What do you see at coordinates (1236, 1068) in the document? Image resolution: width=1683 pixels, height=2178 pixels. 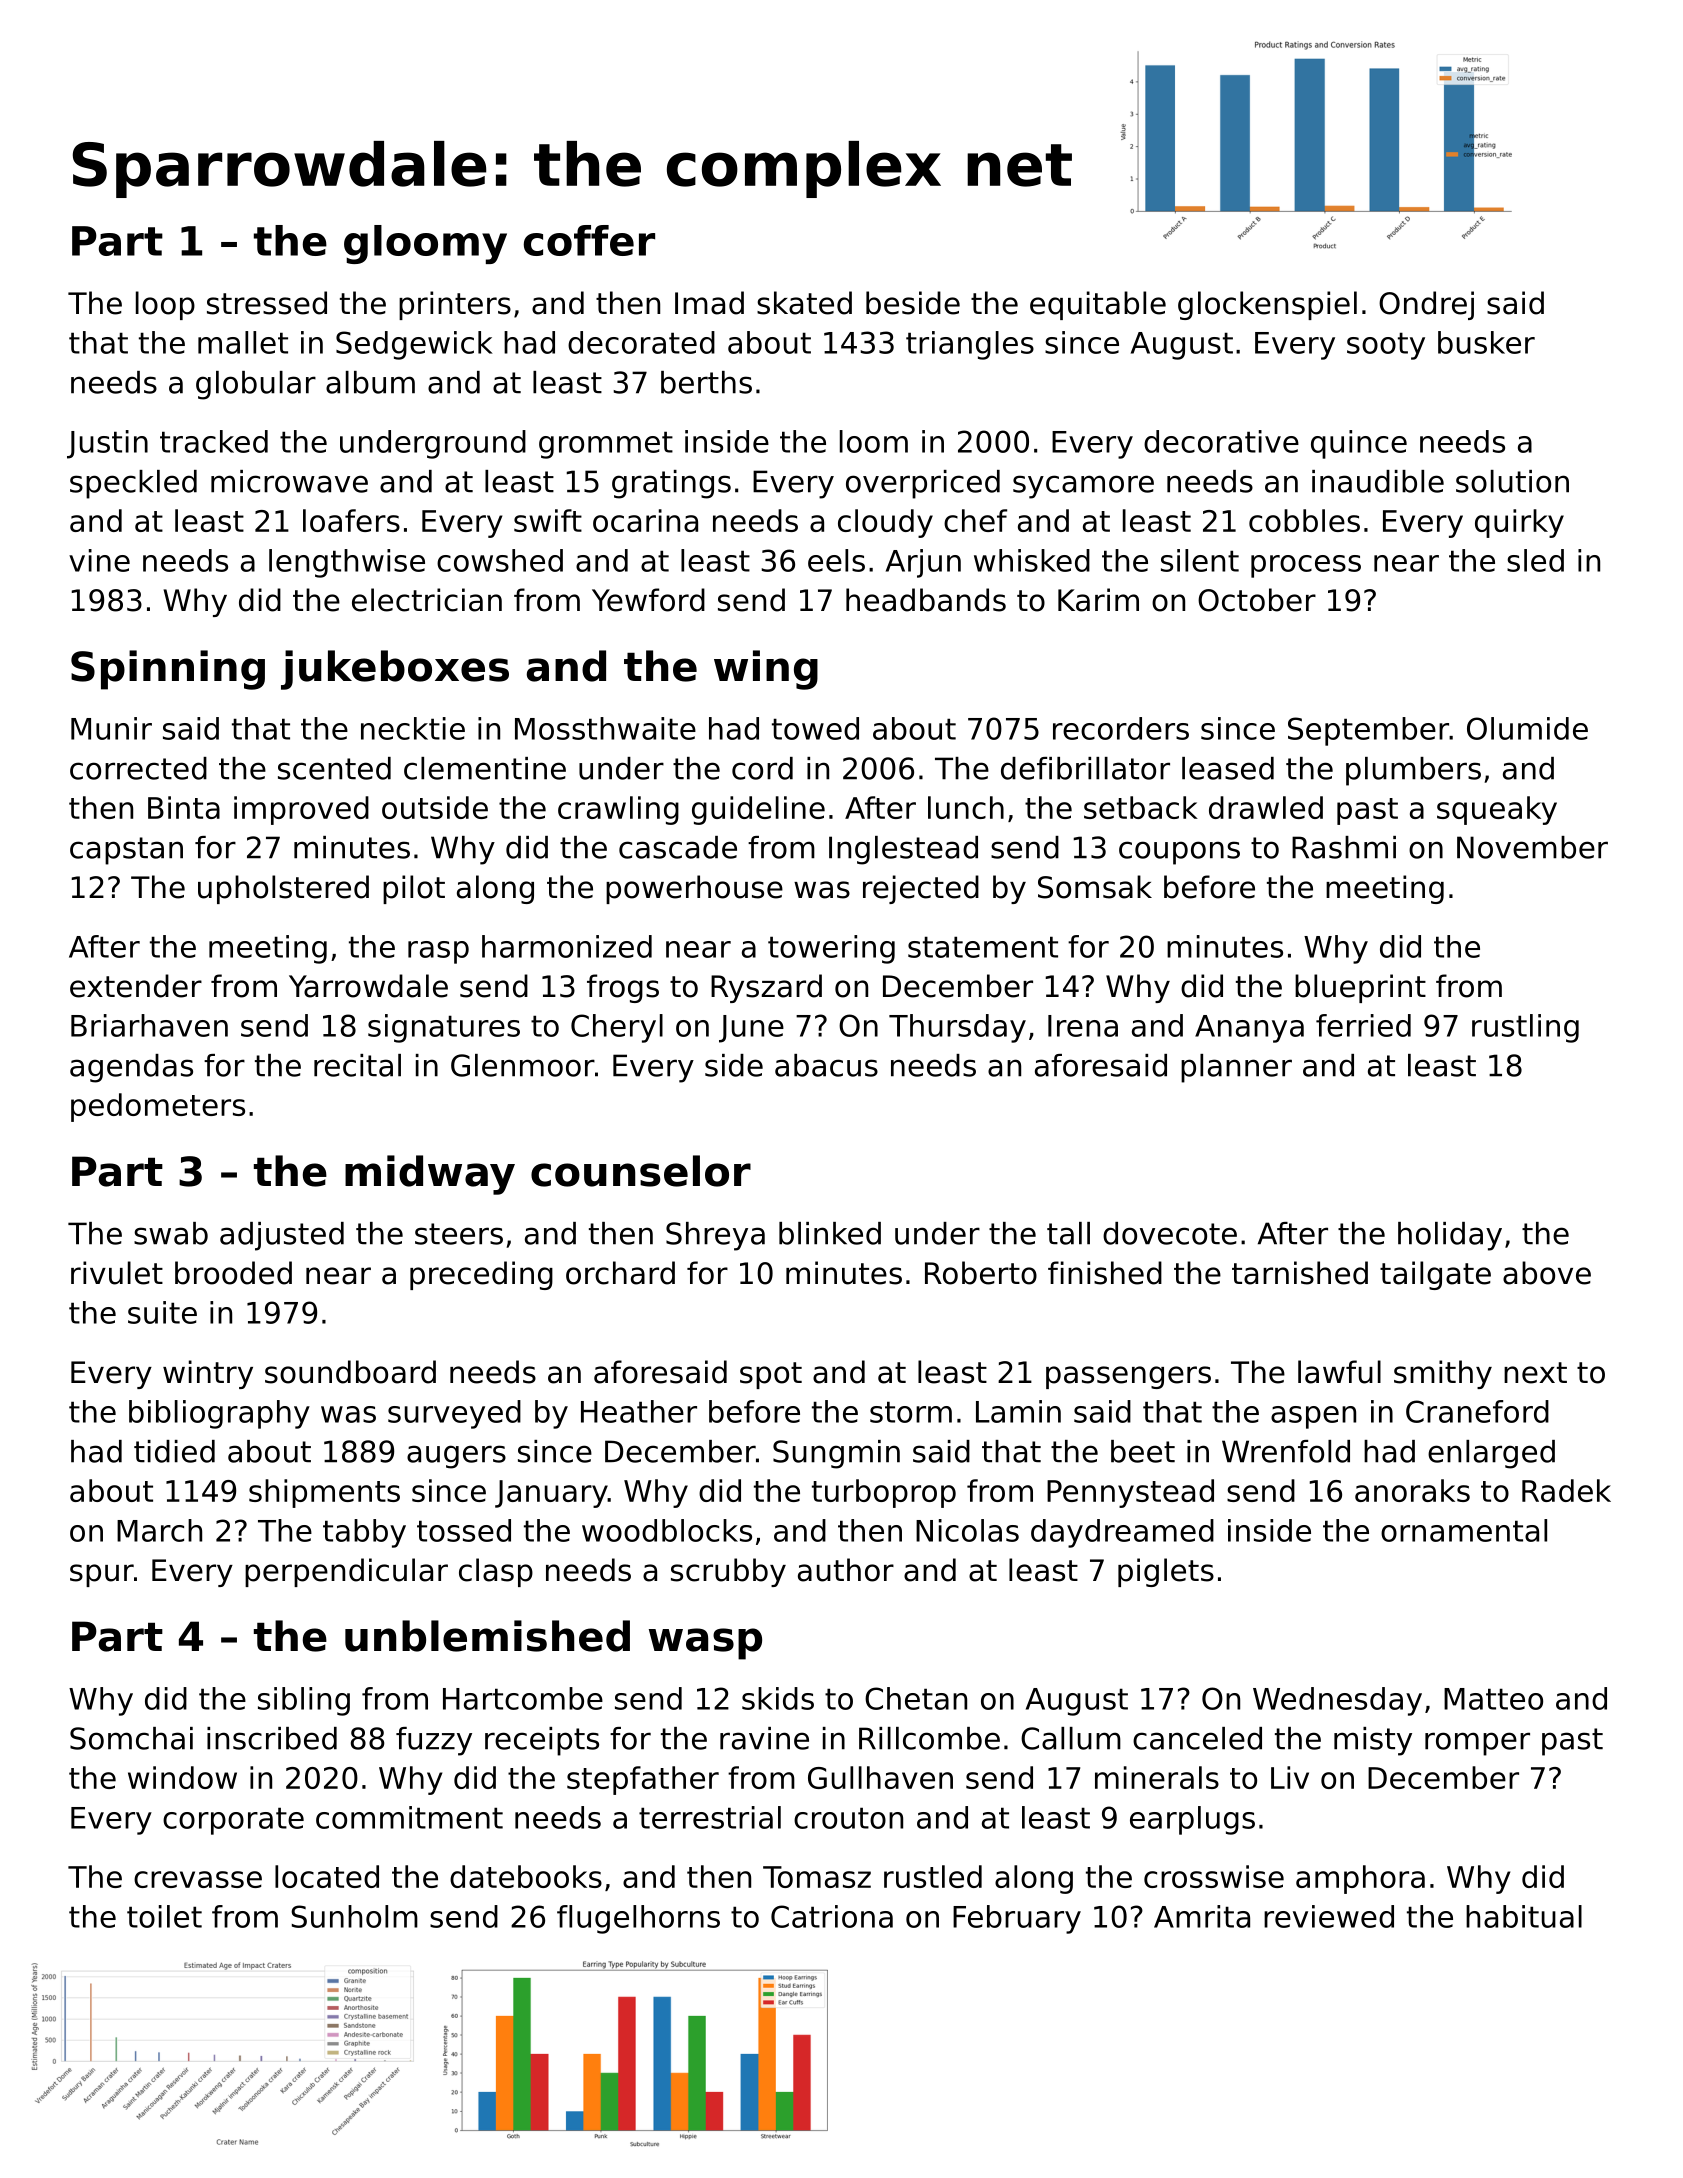 I see `planner` at bounding box center [1236, 1068].
